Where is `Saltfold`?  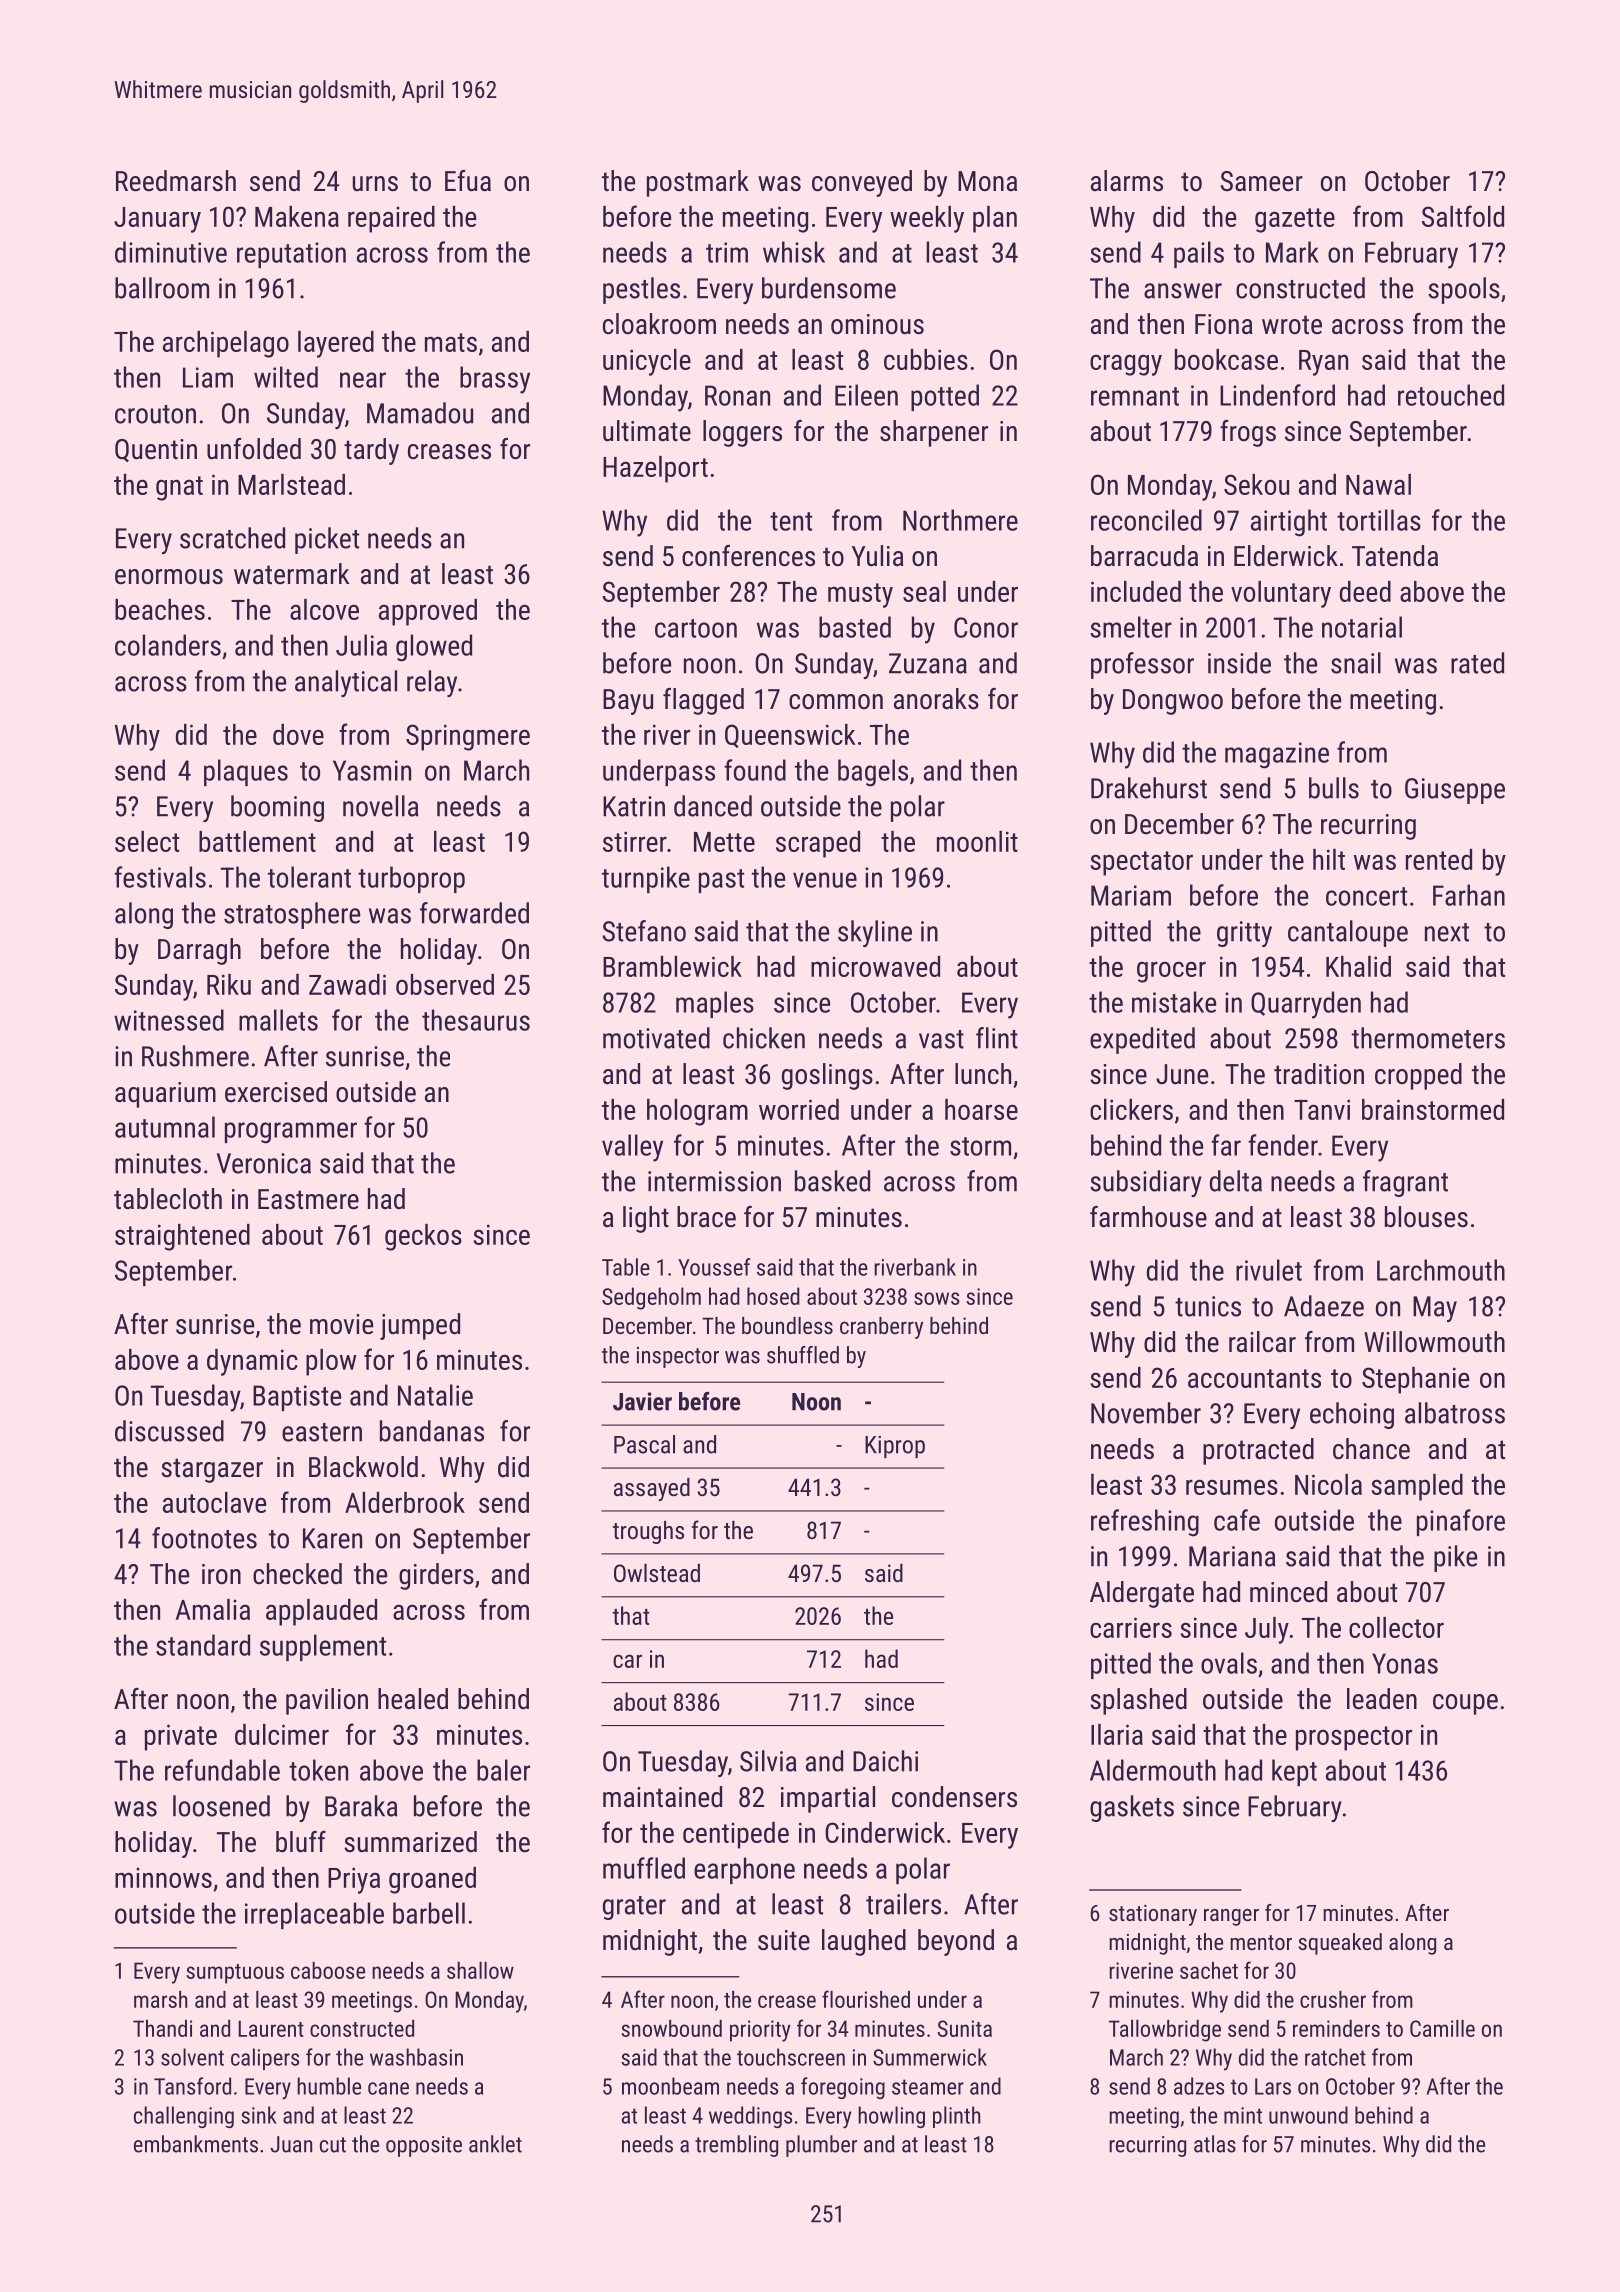
Saltfold is located at coordinates (1463, 216).
